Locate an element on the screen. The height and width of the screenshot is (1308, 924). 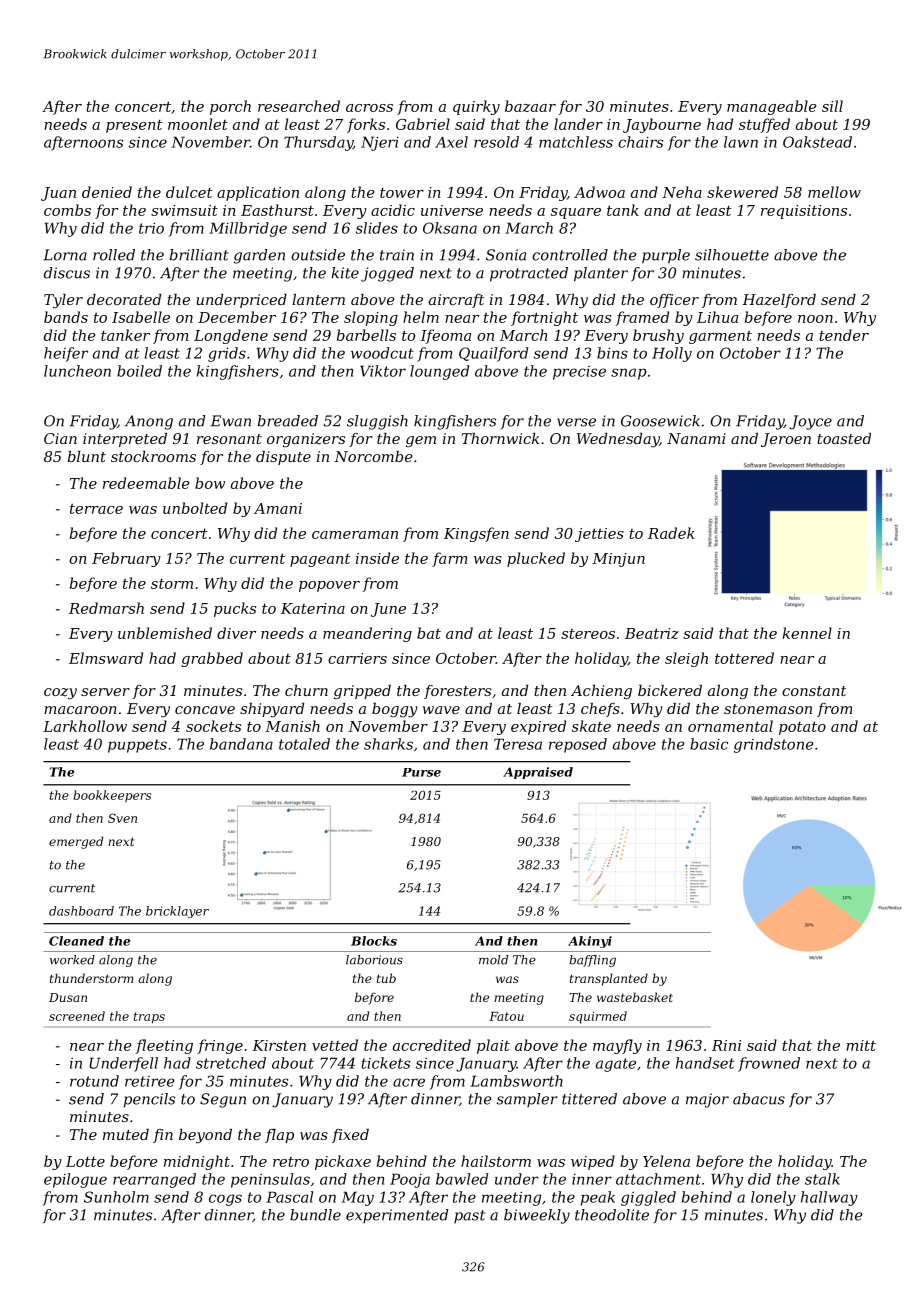
emerged is located at coordinates (76, 842).
